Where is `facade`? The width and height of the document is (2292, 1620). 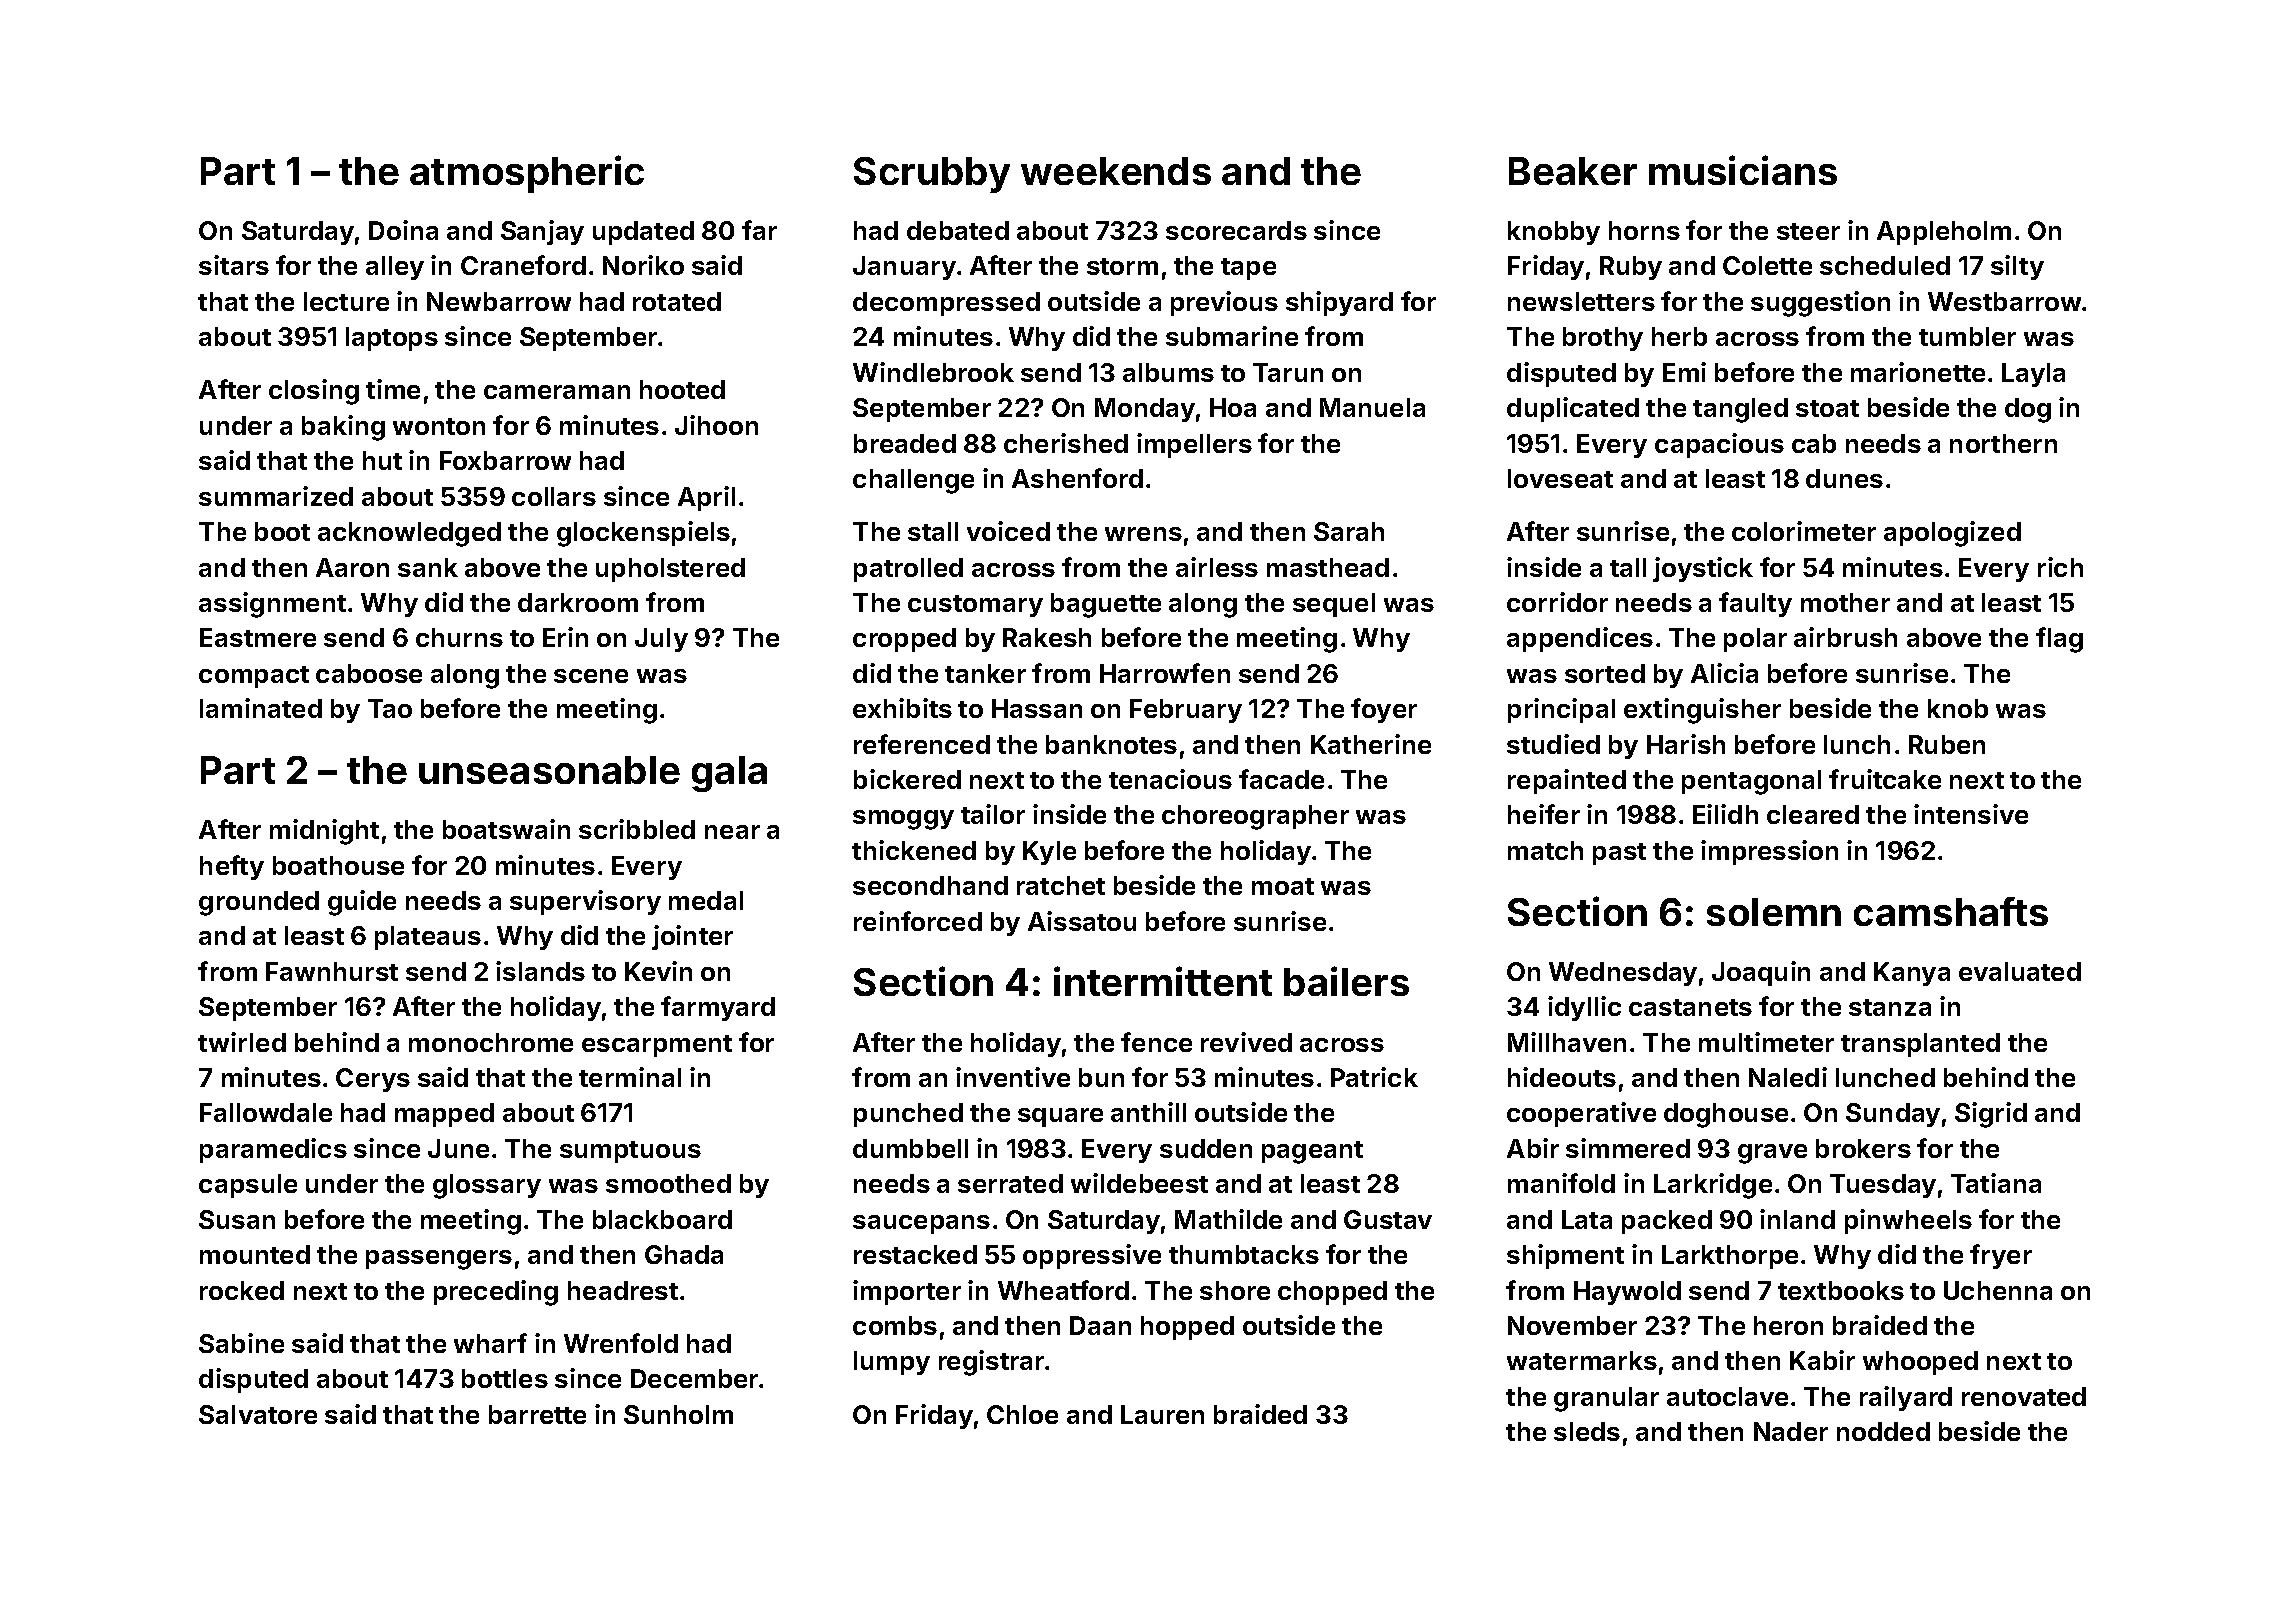 facade is located at coordinates (1281, 779).
